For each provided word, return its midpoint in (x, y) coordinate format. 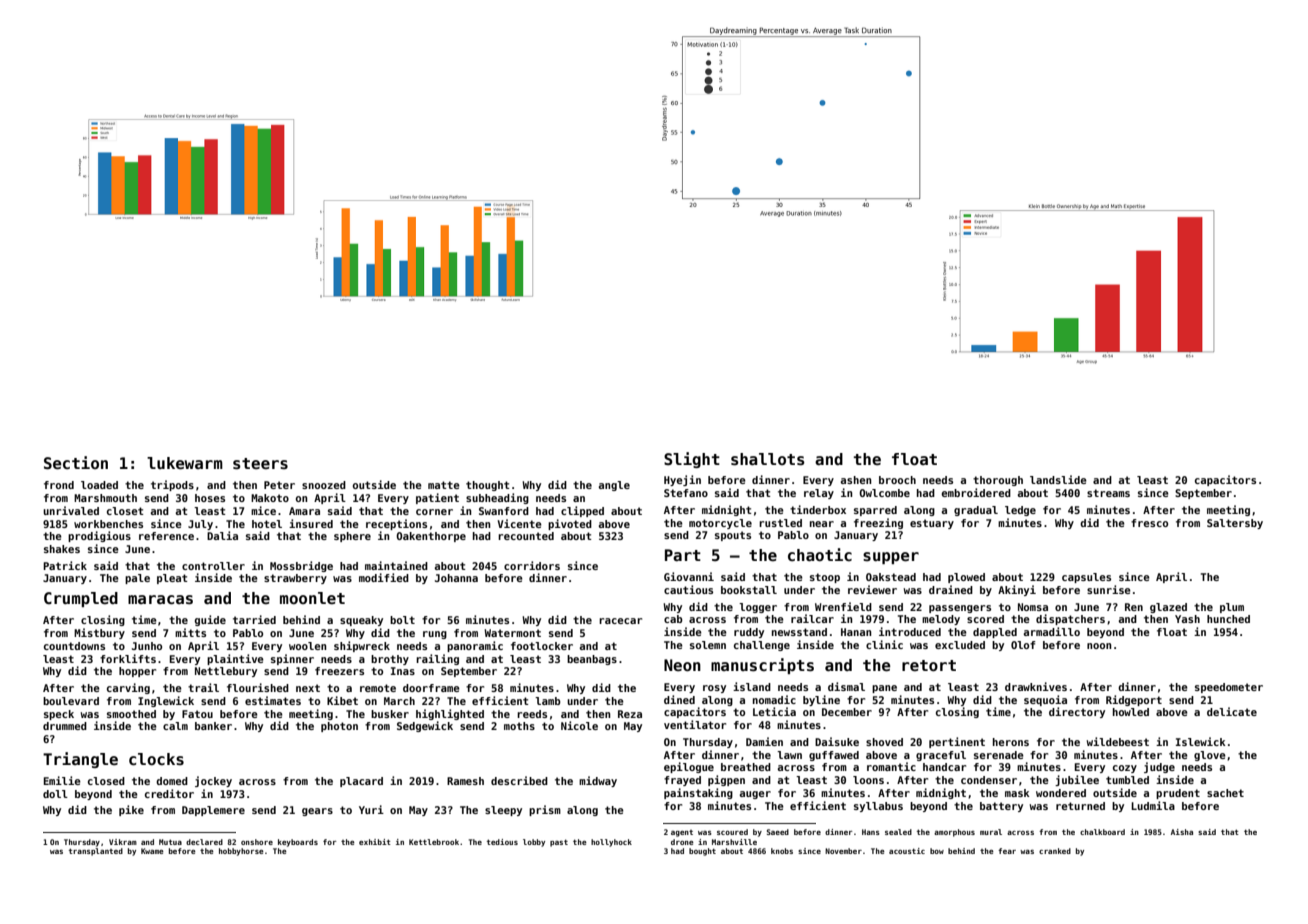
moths (519, 726)
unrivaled (71, 510)
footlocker (542, 646)
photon (339, 727)
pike (131, 810)
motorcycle (720, 524)
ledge (1020, 511)
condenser (989, 780)
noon (1099, 646)
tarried (254, 619)
